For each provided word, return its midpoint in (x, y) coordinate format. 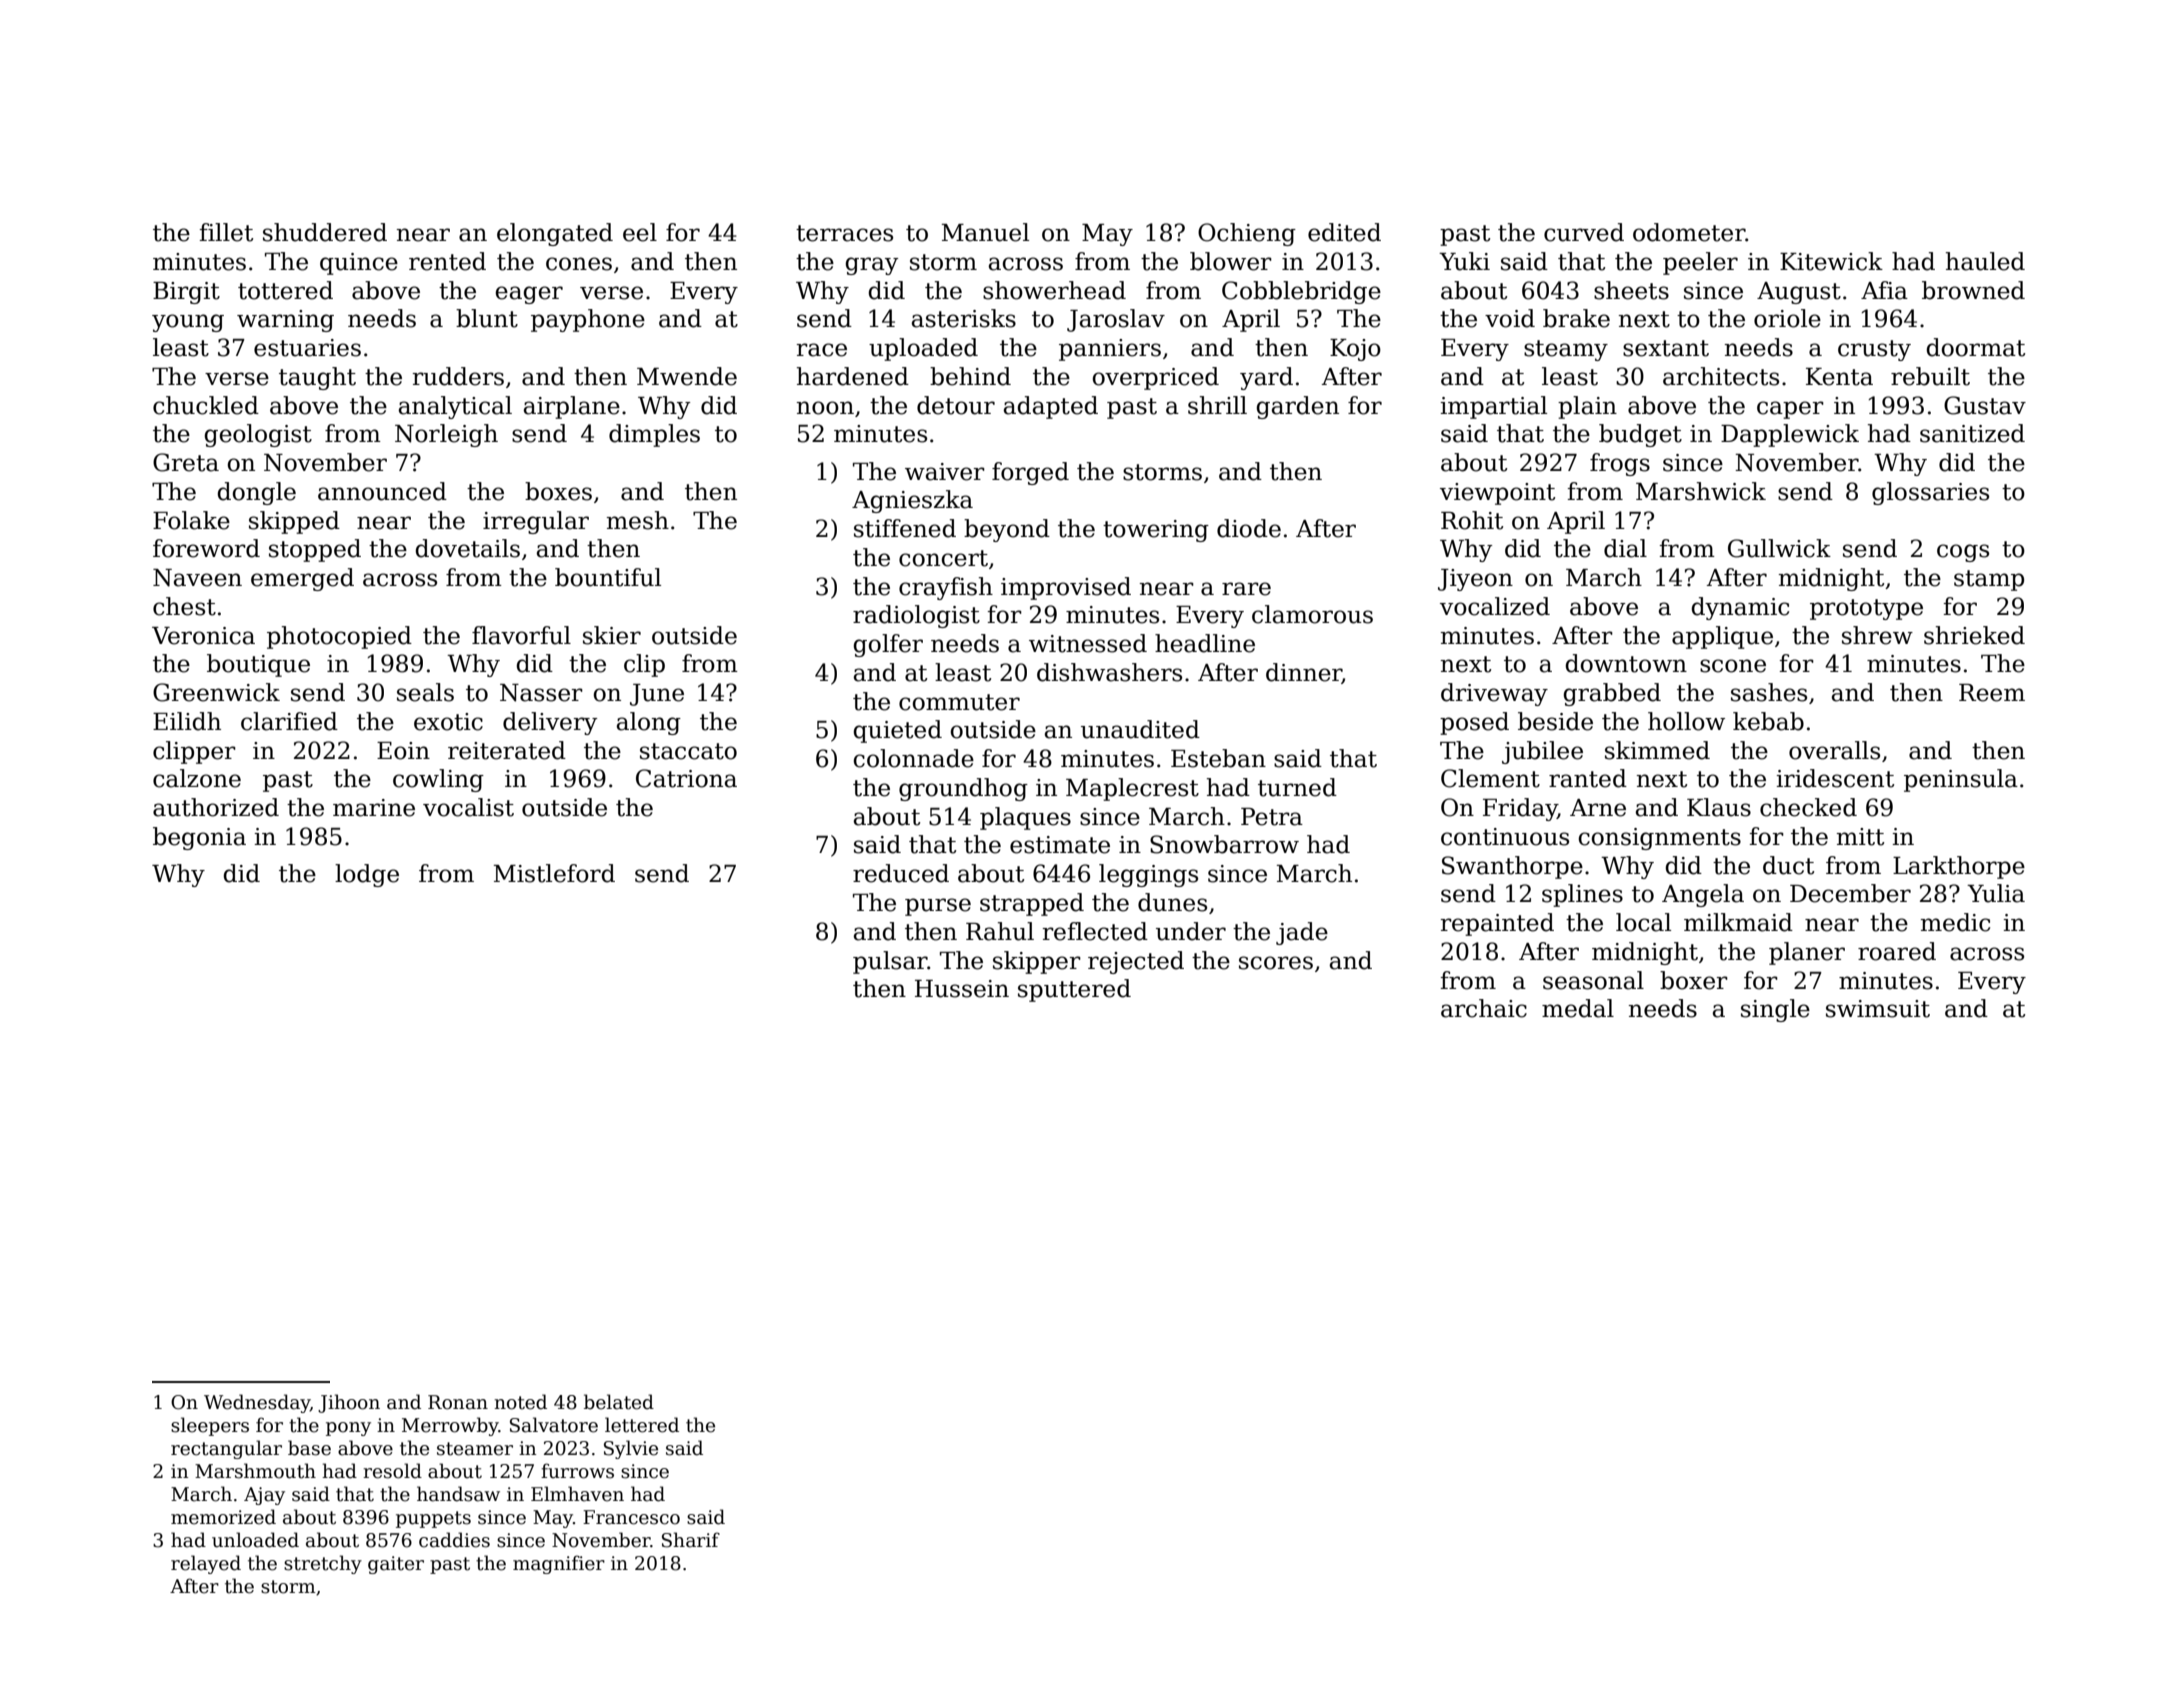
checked (1808, 807)
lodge (367, 875)
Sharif (691, 1540)
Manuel (985, 232)
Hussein (962, 989)
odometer (1689, 232)
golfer (888, 645)
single (1775, 1010)
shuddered (325, 232)
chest (184, 606)
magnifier (559, 1564)
